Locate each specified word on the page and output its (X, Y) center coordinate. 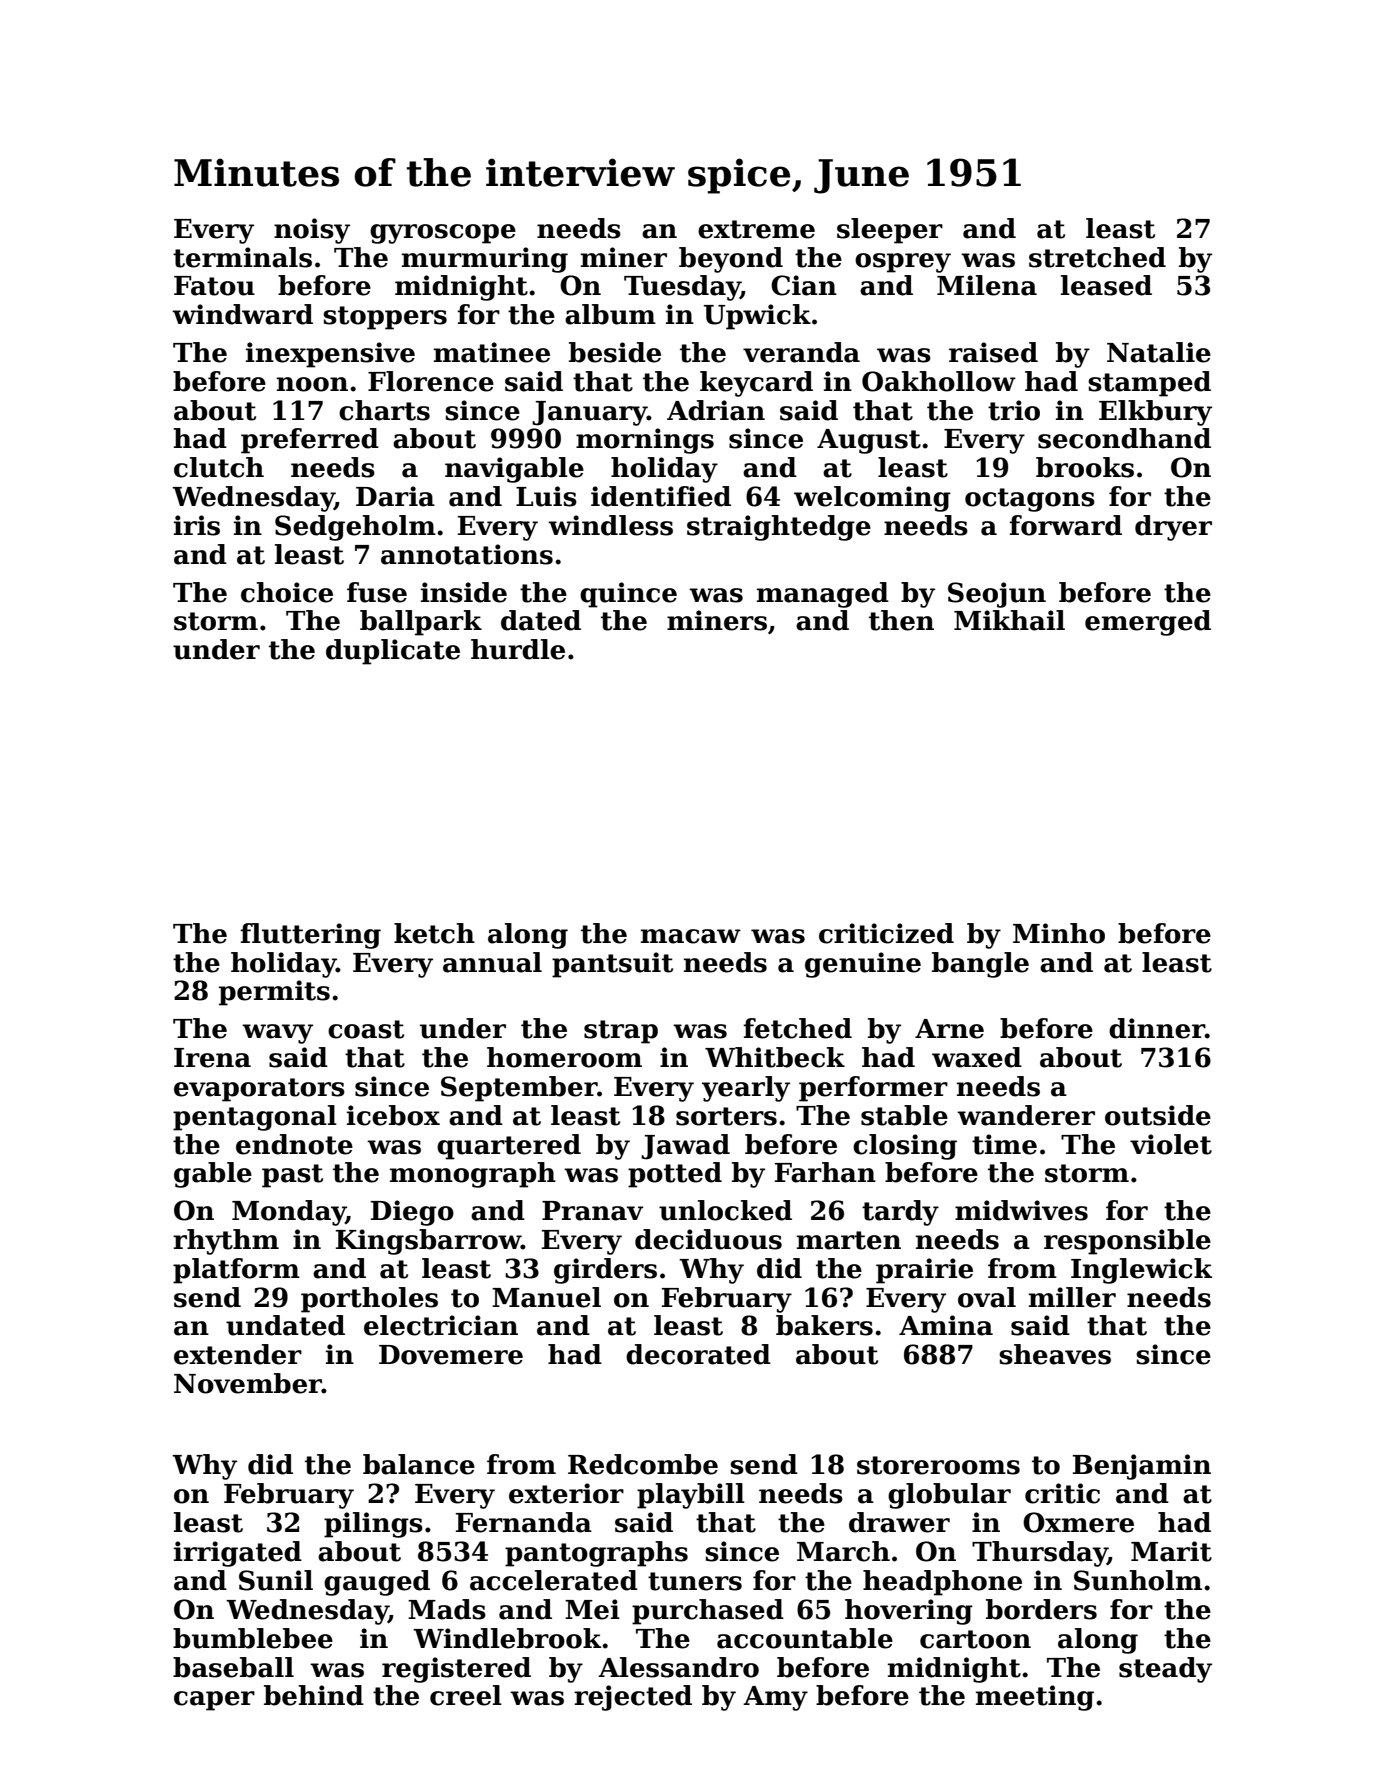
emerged (1148, 623)
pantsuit (612, 965)
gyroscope (443, 234)
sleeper (890, 231)
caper (214, 1701)
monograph (473, 1175)
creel (466, 1695)
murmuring (485, 260)
